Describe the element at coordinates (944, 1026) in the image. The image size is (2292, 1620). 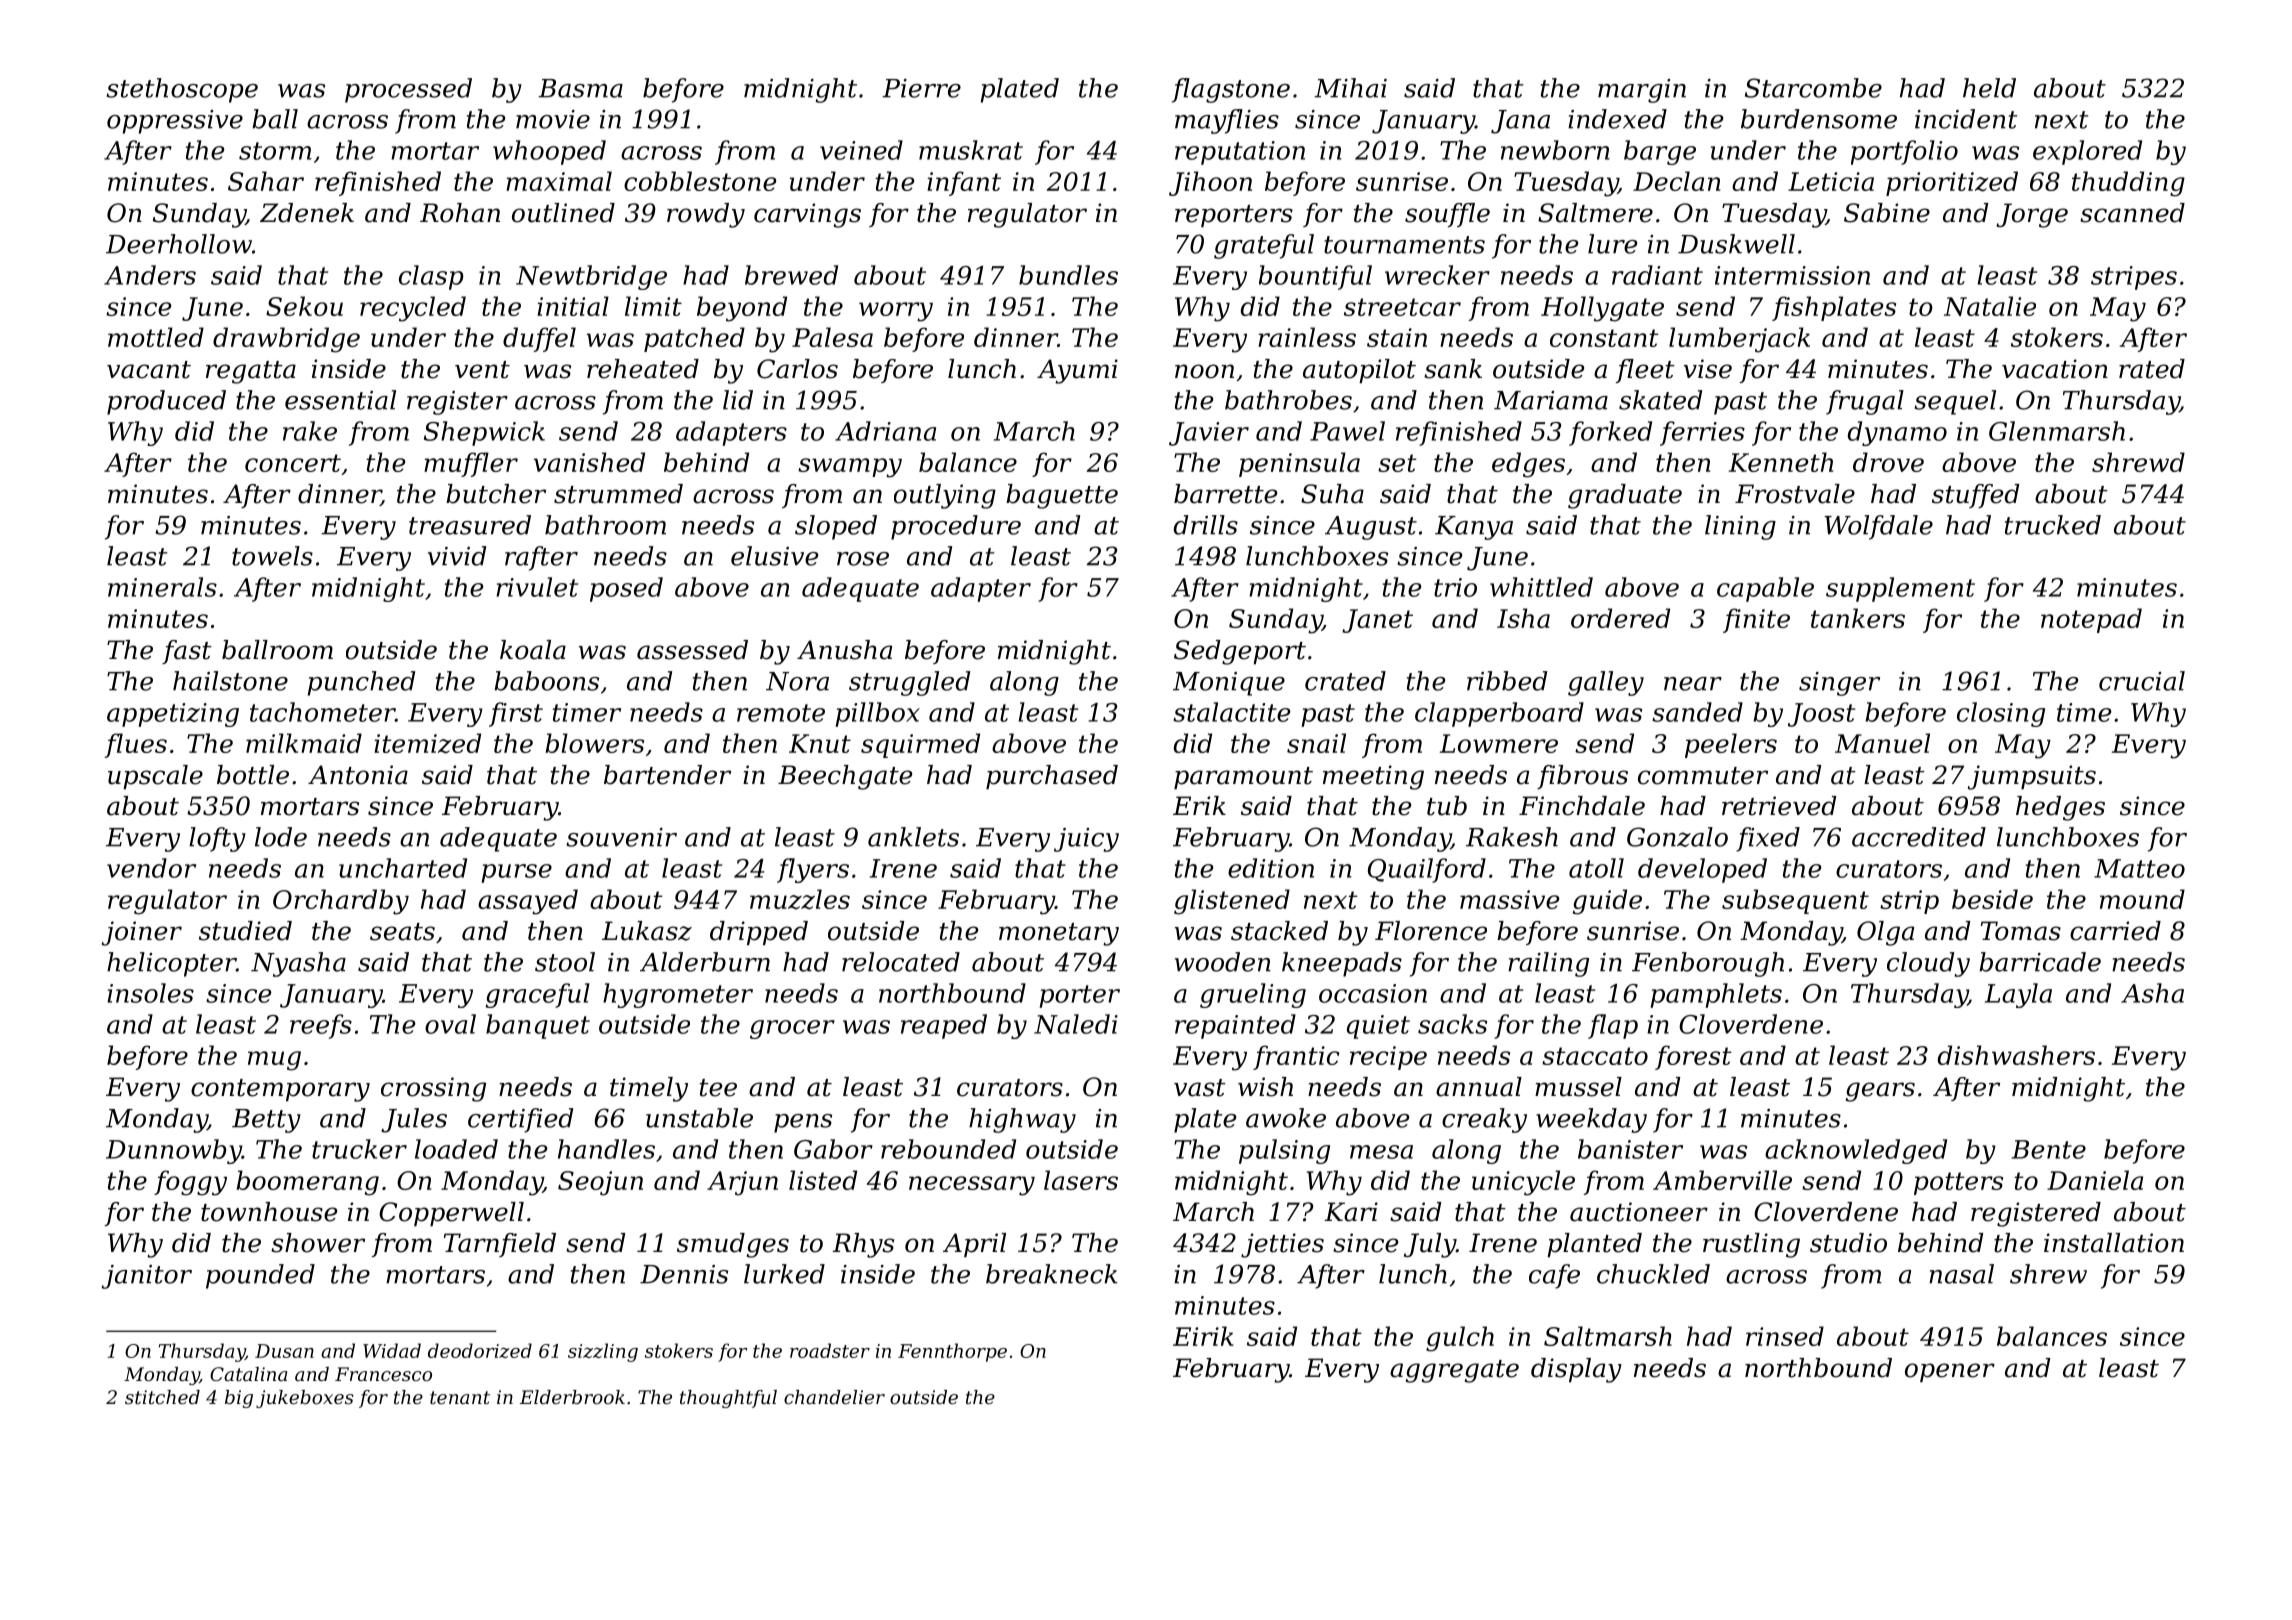
I see `reaped` at that location.
